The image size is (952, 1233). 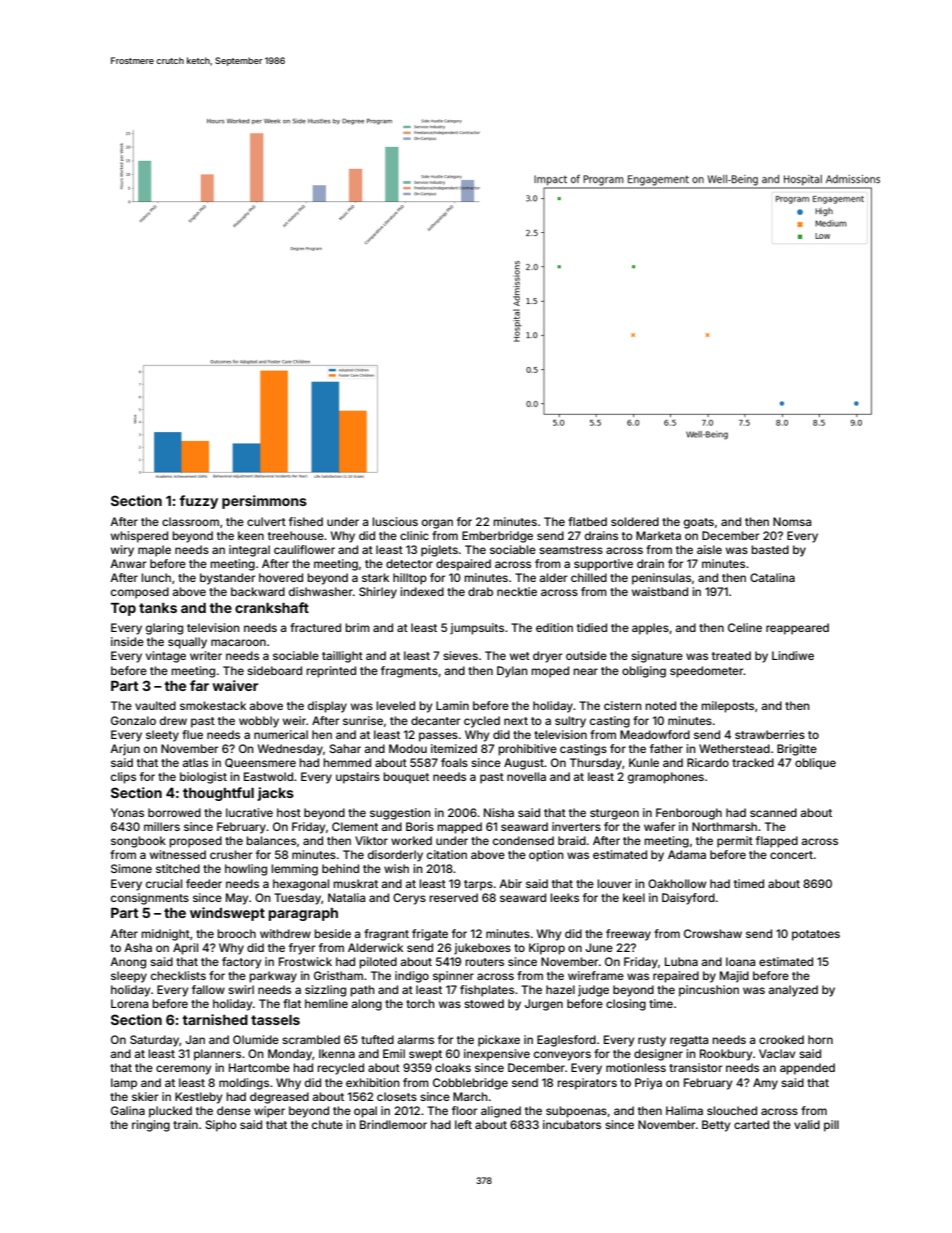 I want to click on incubators, so click(x=572, y=1124).
